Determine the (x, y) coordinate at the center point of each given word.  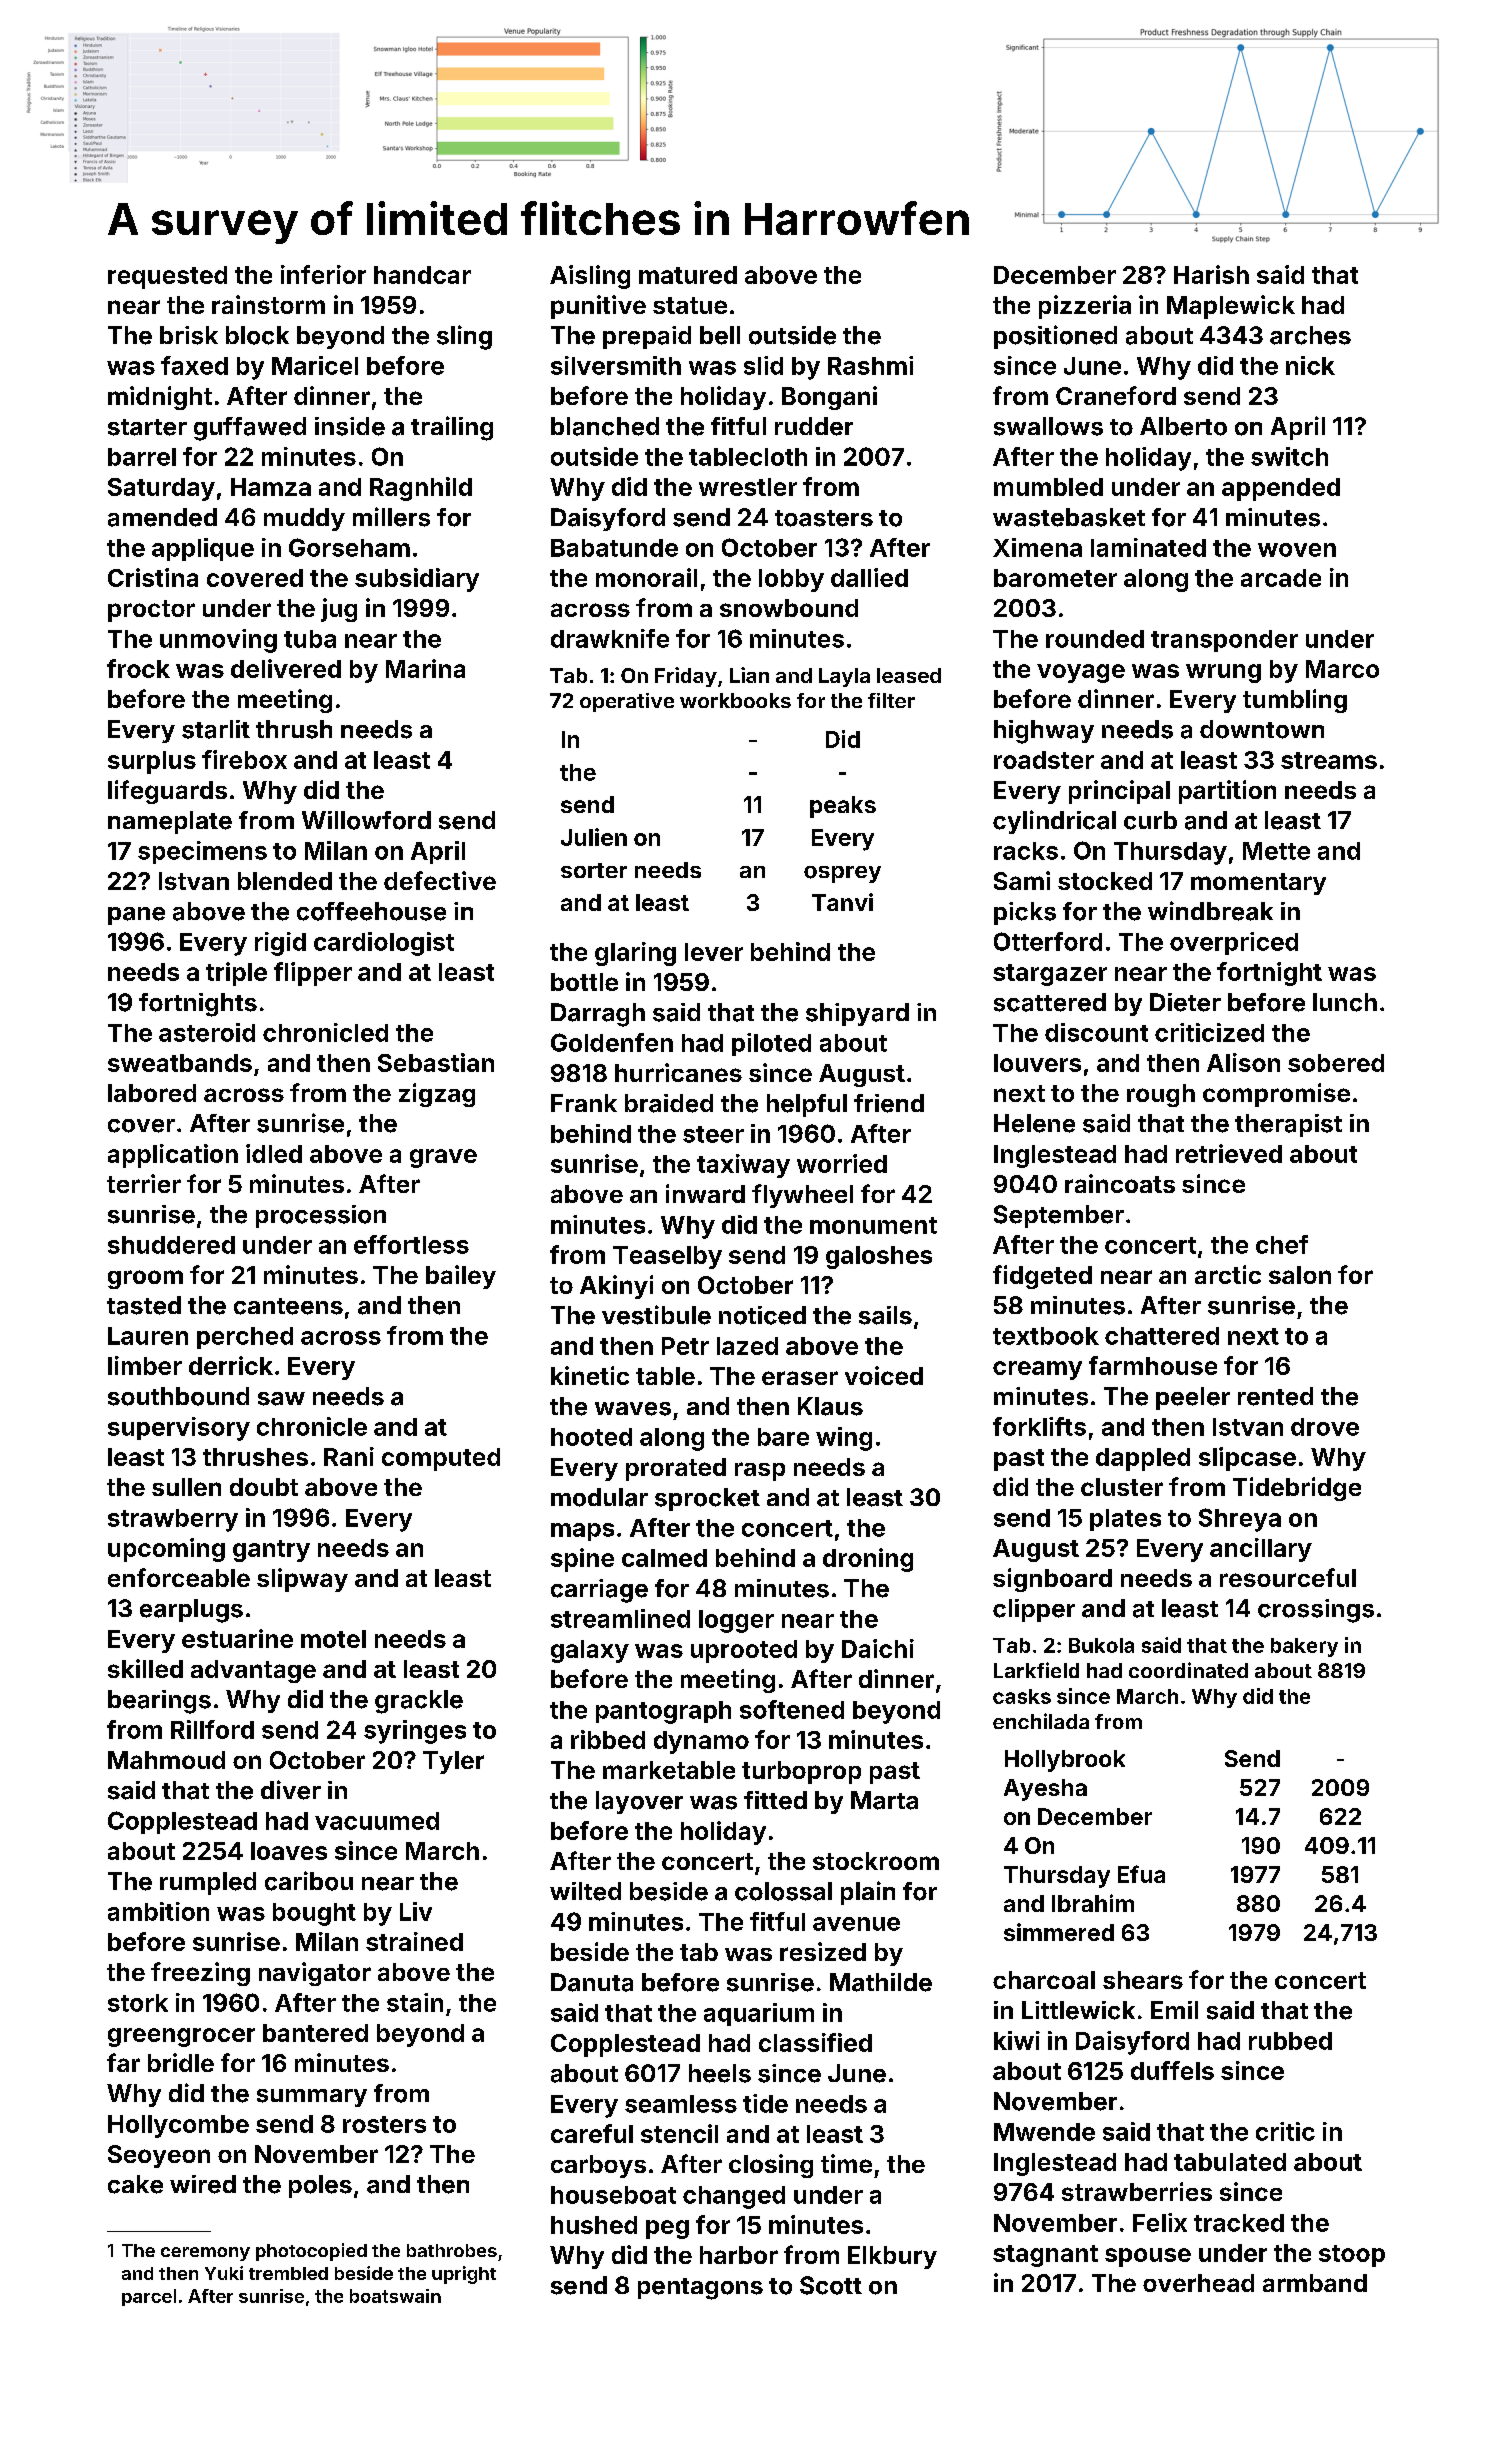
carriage (599, 1591)
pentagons (700, 2289)
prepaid (647, 337)
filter (891, 700)
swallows (1048, 426)
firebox (244, 759)
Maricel (315, 365)
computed (441, 1459)
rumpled (208, 1883)
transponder (1224, 641)
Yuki (224, 2273)
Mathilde (881, 1982)
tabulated (1230, 2162)
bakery (1304, 1647)
